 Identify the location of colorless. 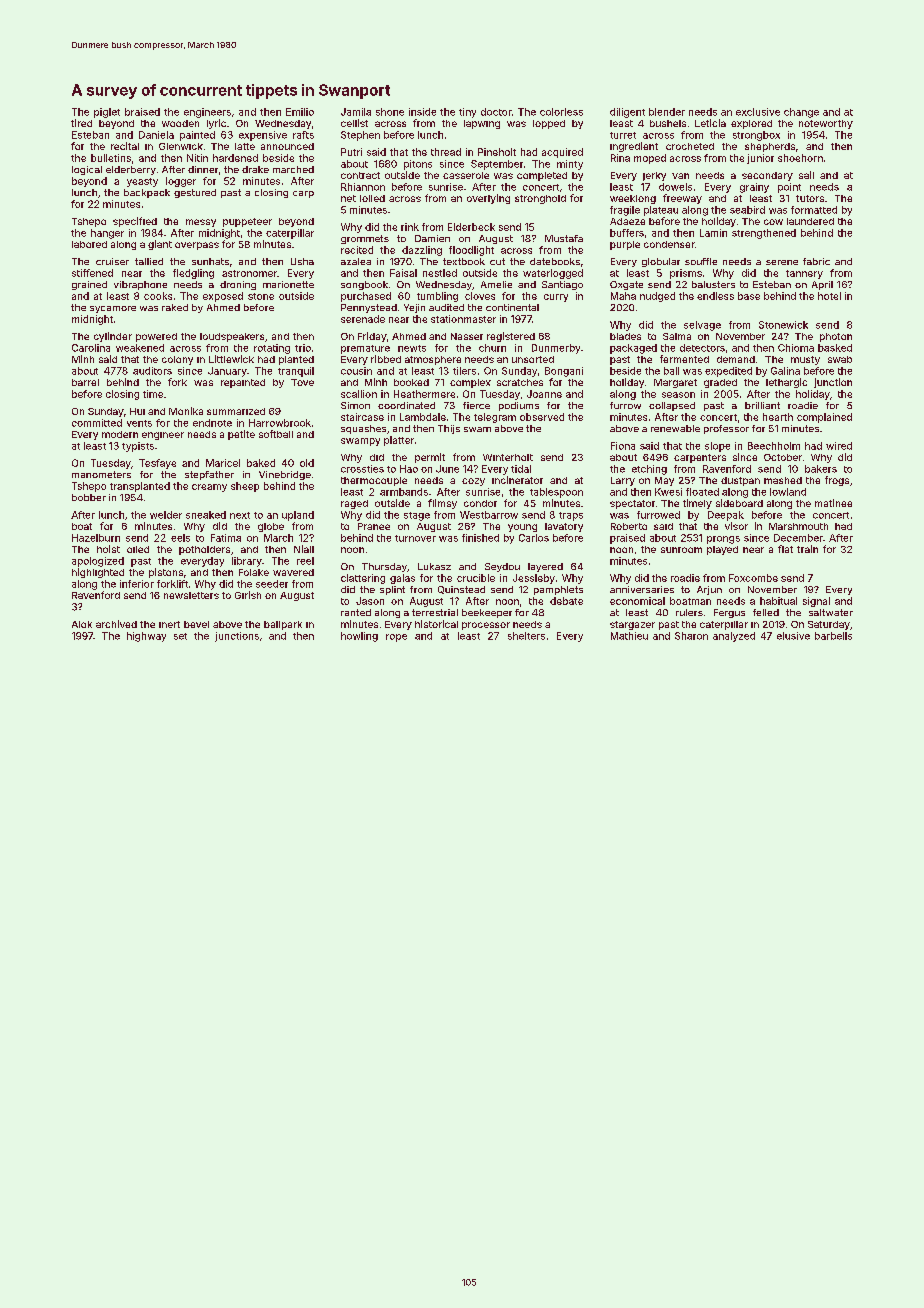
(561, 112).
